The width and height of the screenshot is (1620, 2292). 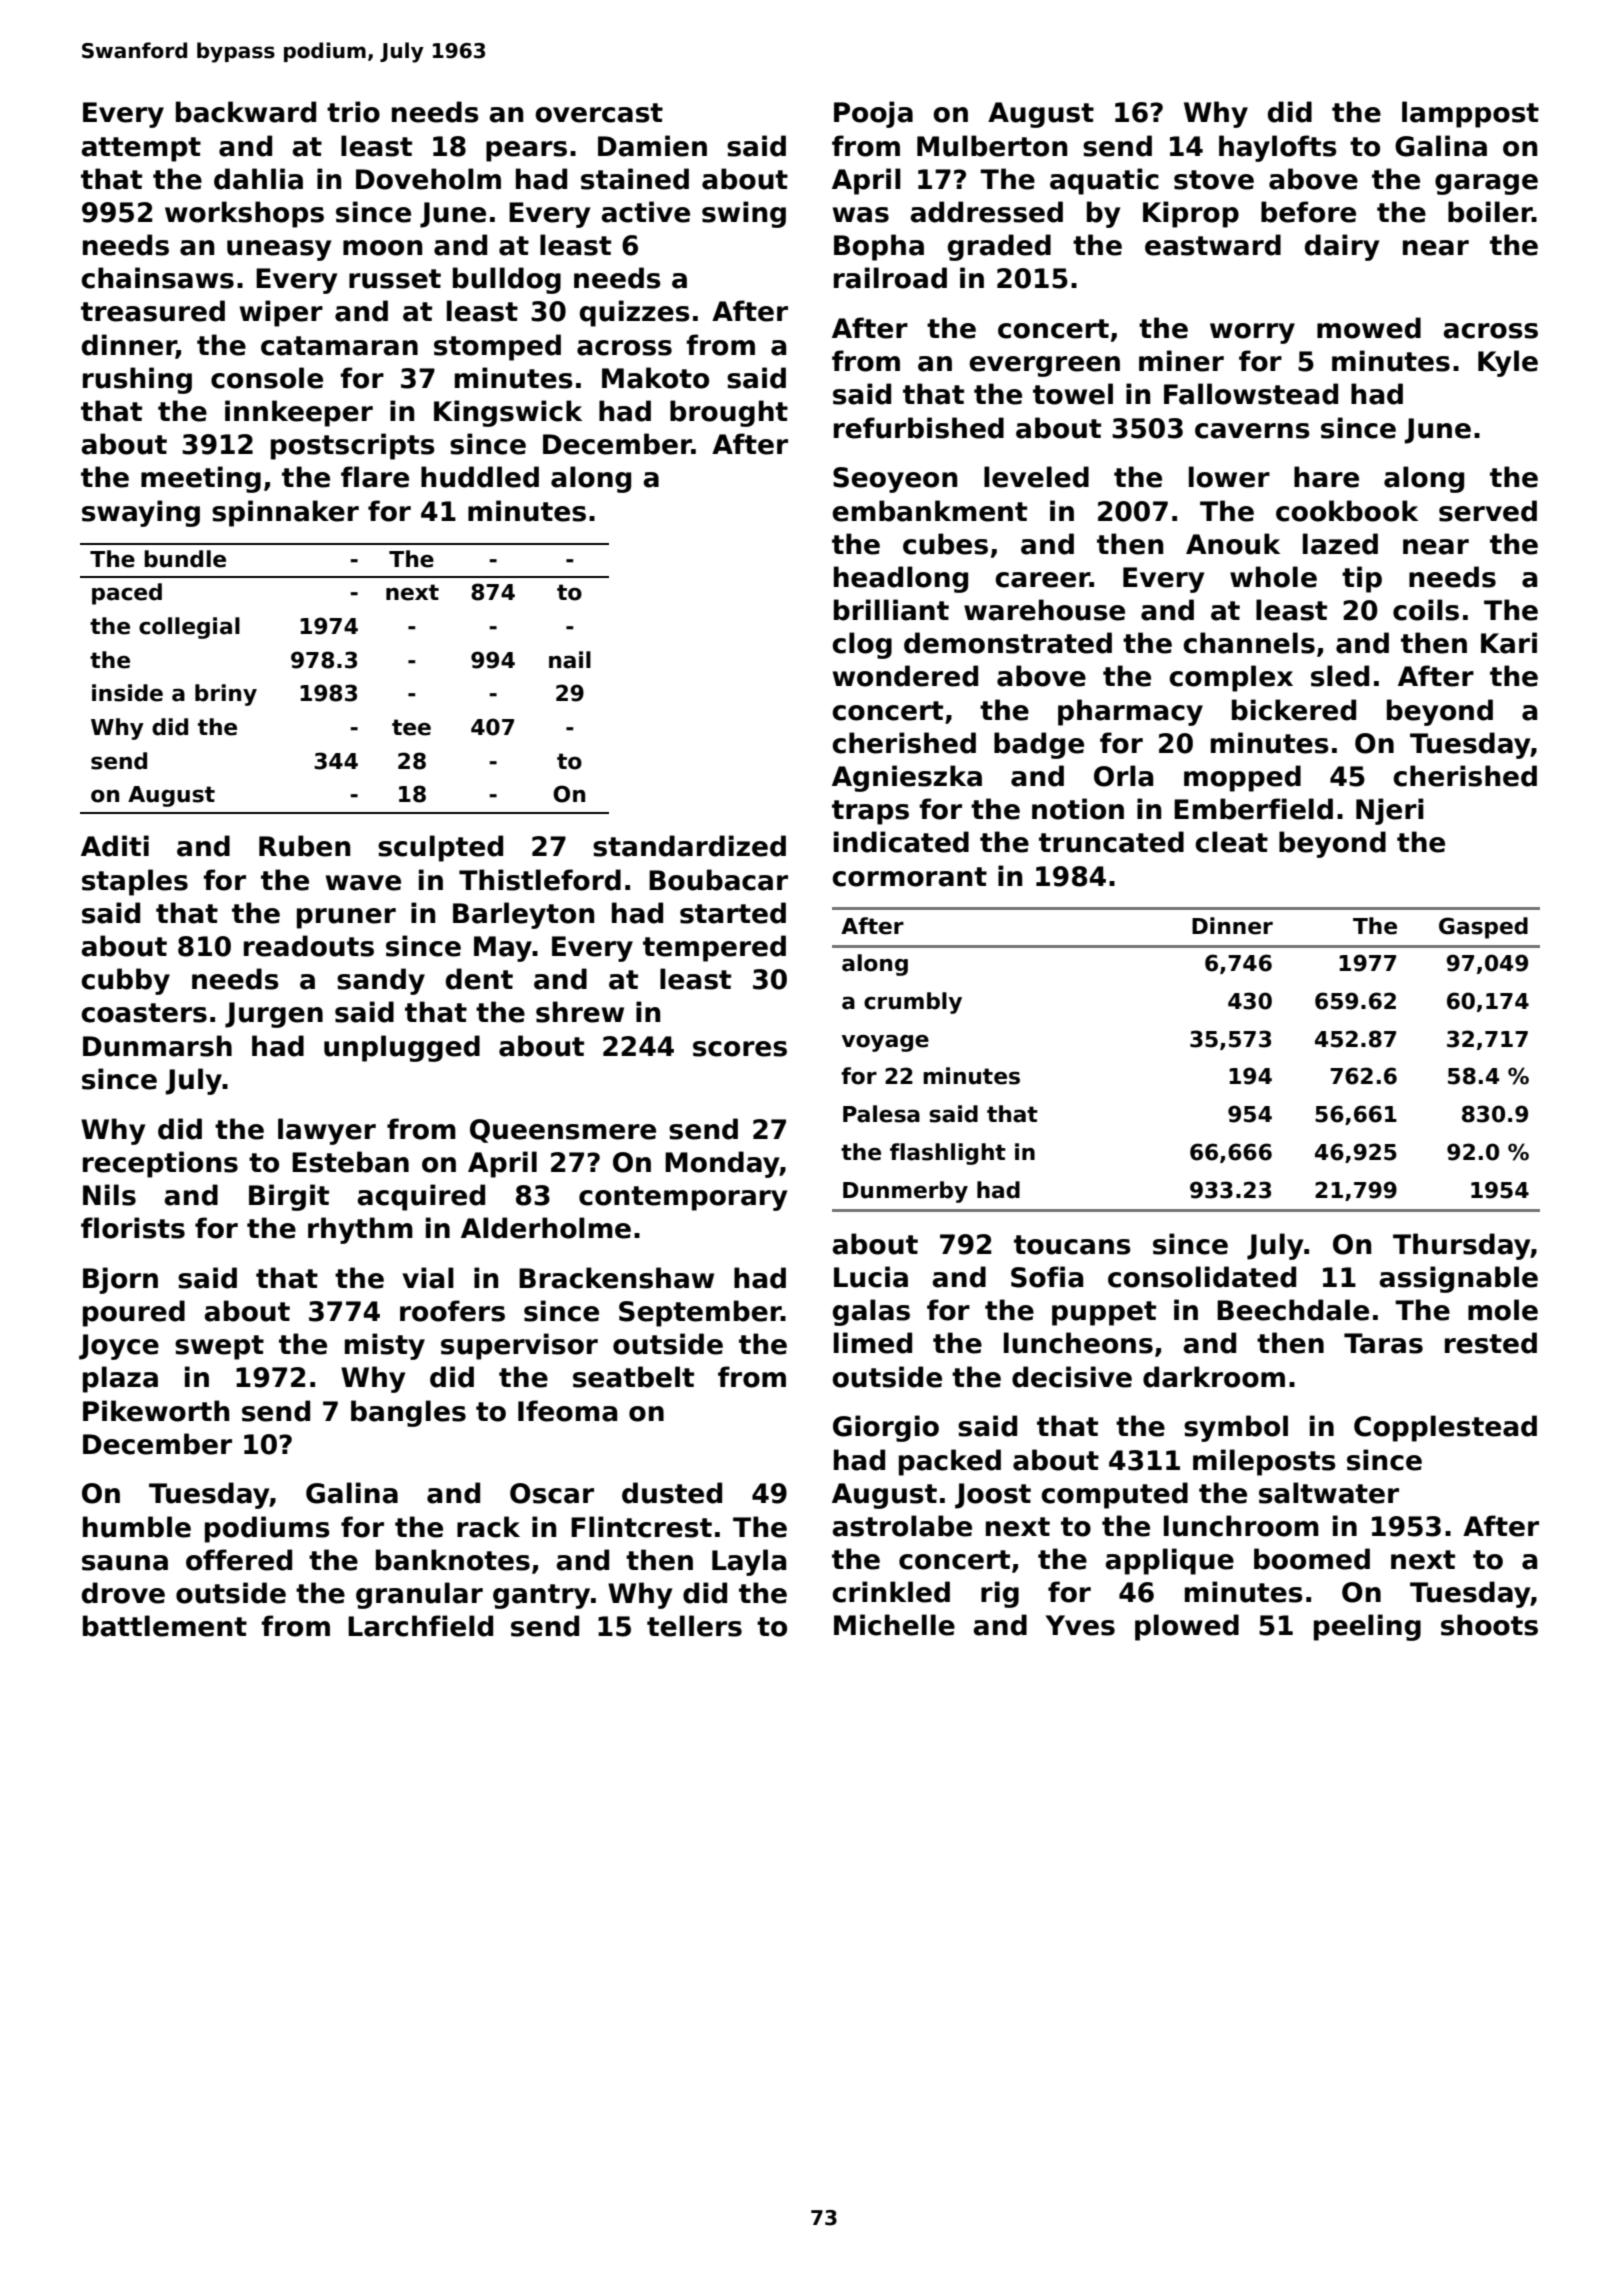 What do you see at coordinates (420, 1626) in the screenshot?
I see `Larchfield` at bounding box center [420, 1626].
